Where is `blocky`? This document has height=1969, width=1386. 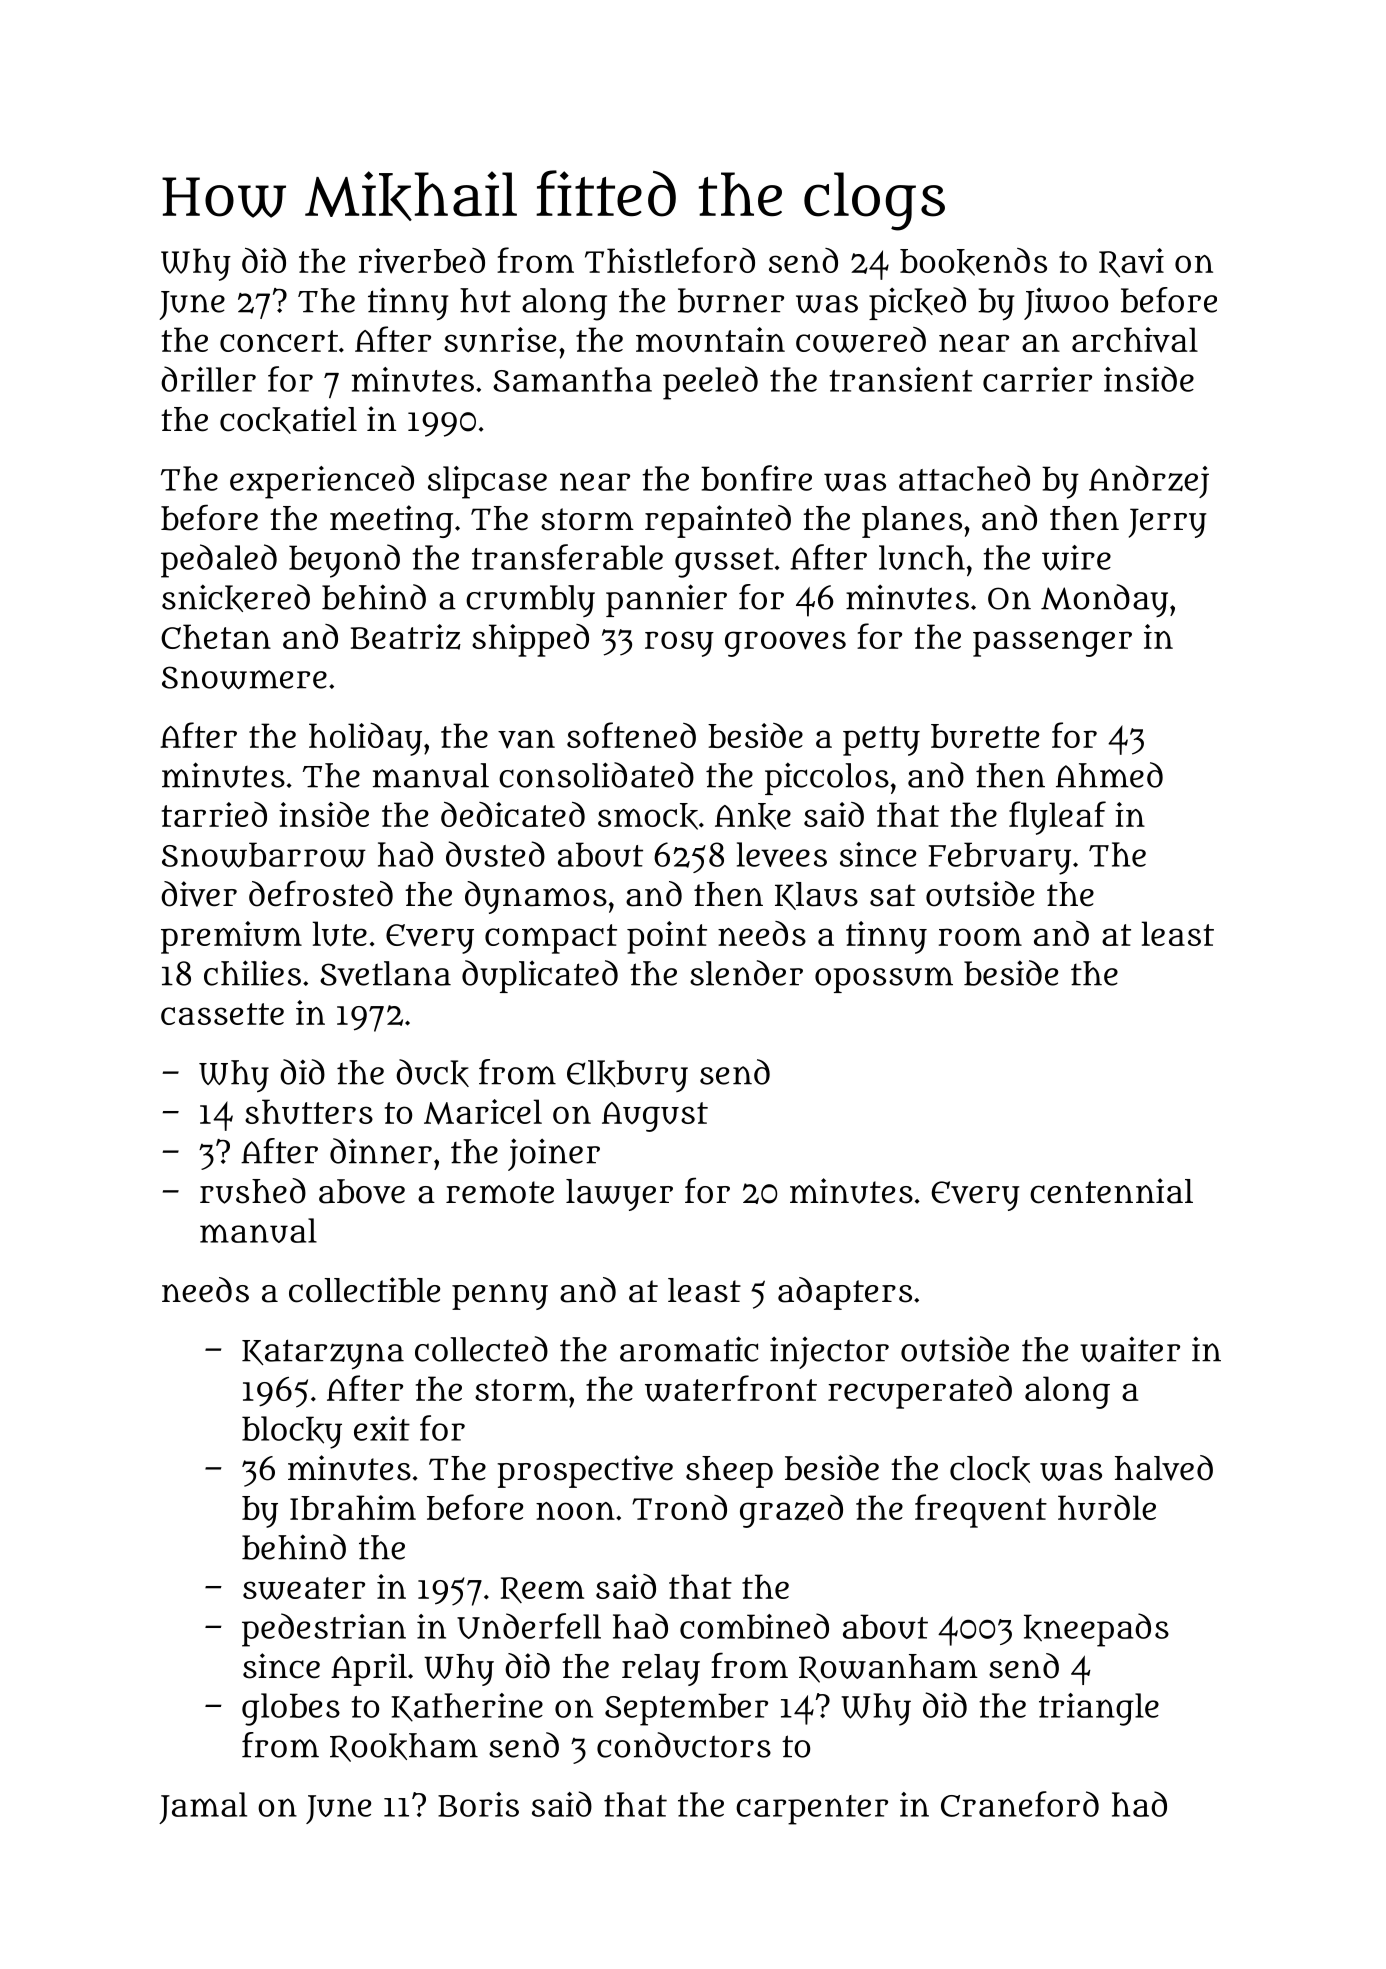
blocky is located at coordinates (292, 1432).
